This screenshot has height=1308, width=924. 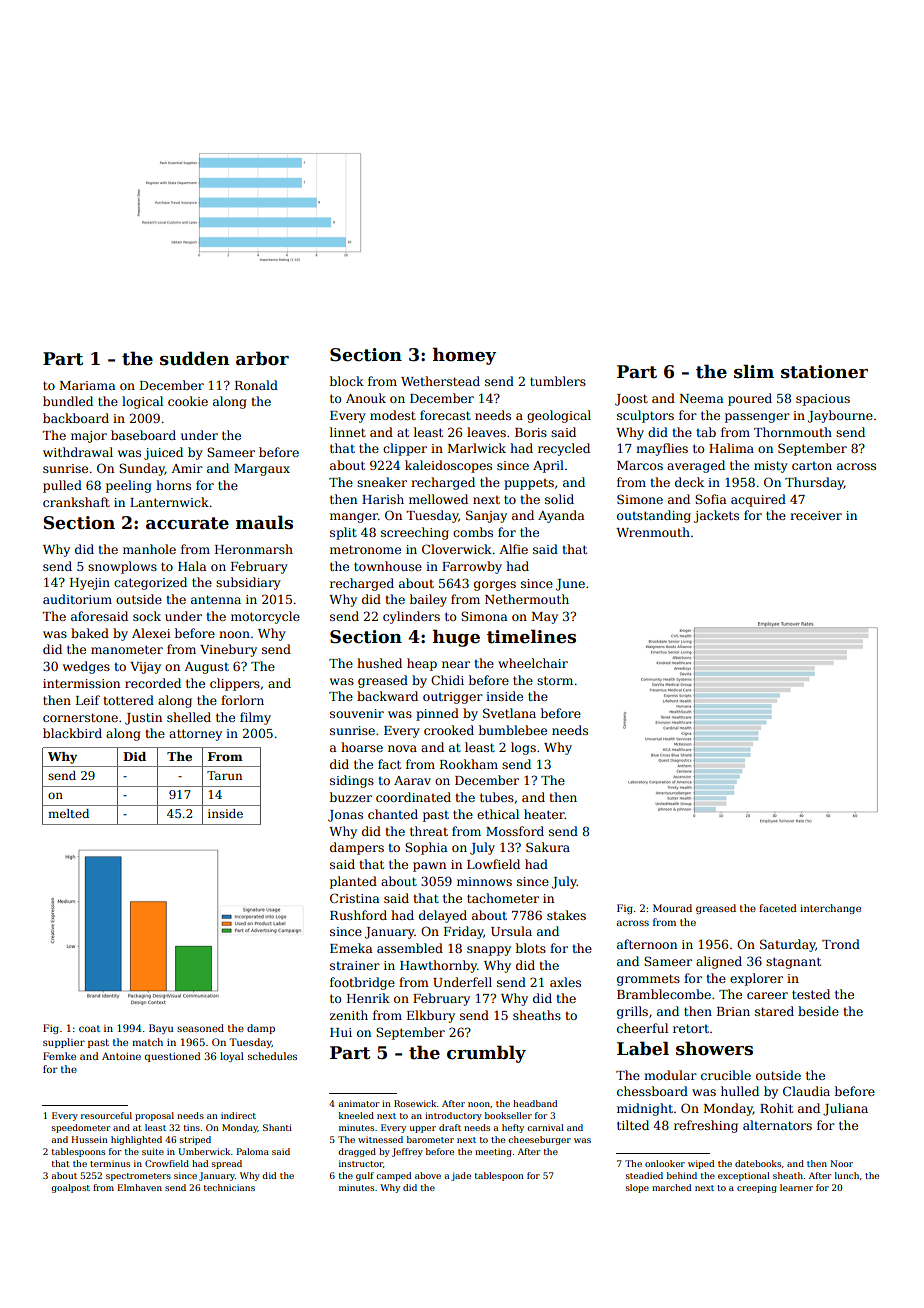 What do you see at coordinates (448, 466) in the screenshot?
I see `kaleidoscopes` at bounding box center [448, 466].
